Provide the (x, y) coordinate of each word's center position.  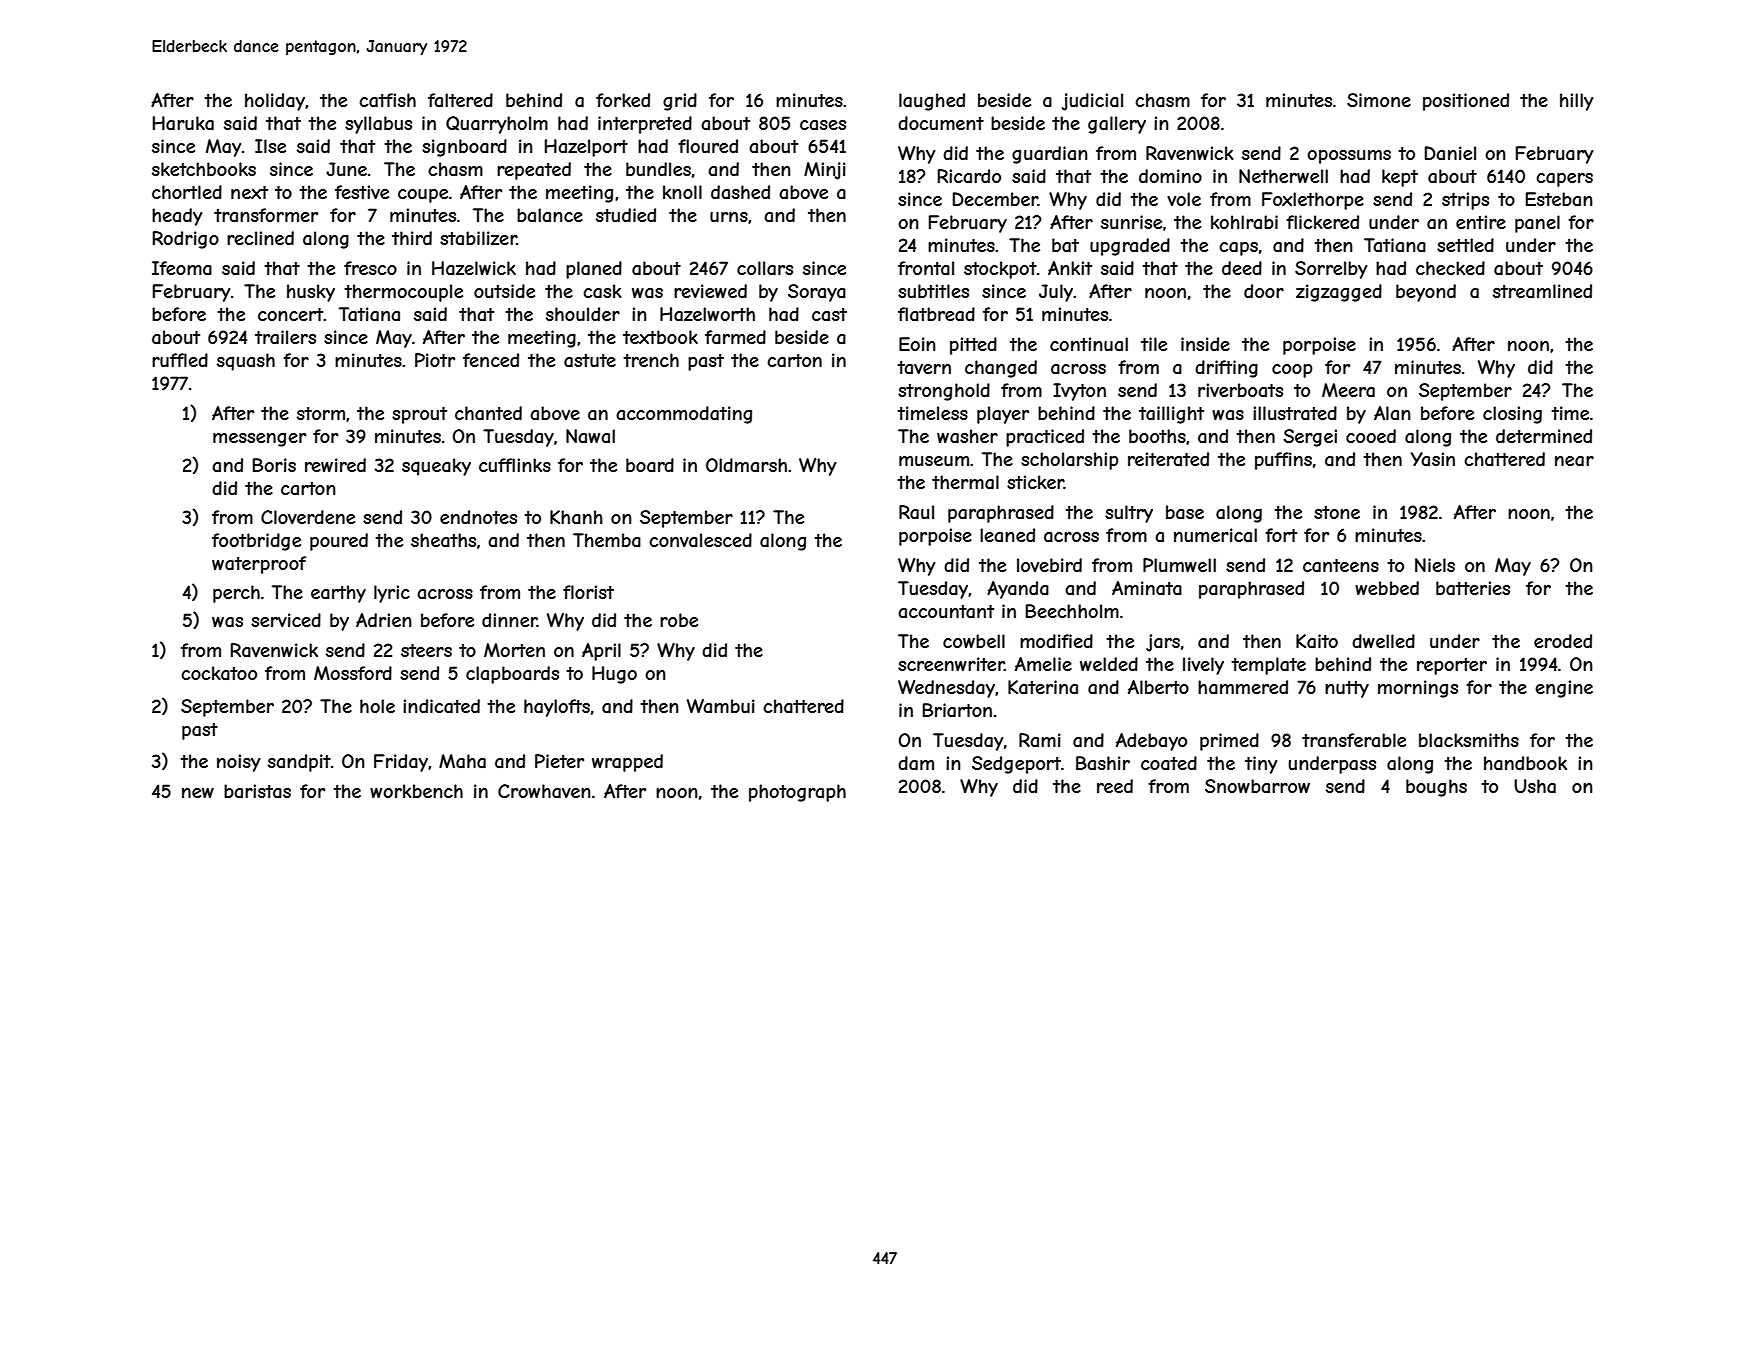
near (1574, 461)
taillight (1171, 415)
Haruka (183, 123)
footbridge (256, 542)
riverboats (1240, 390)
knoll (682, 192)
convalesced (700, 540)
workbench (416, 791)
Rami (1040, 740)
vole (1184, 199)
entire (1481, 222)
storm (321, 413)
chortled (187, 192)
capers (1564, 180)
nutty (1347, 689)
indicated (441, 706)
